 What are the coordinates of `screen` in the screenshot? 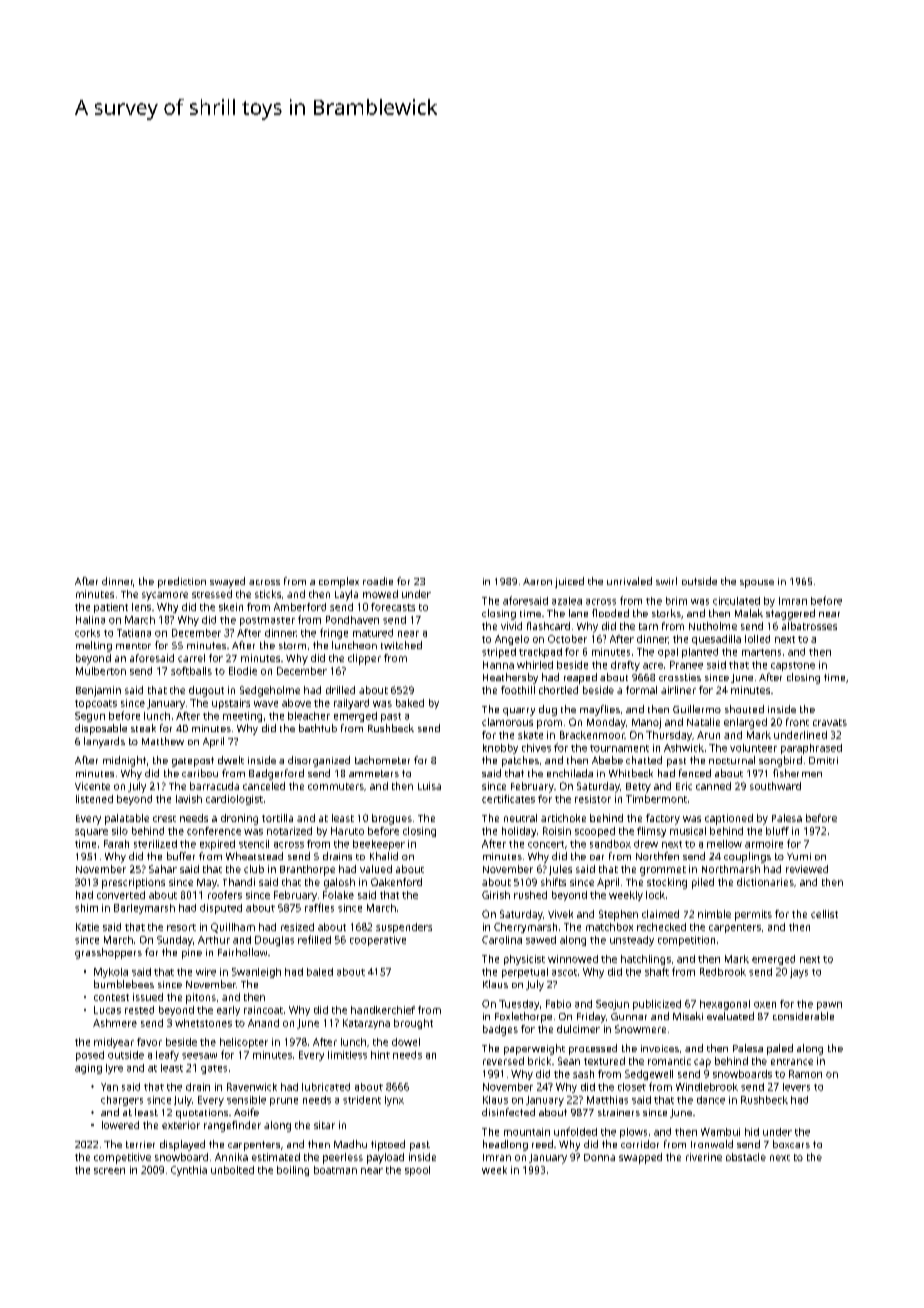 It's located at (109, 1171).
